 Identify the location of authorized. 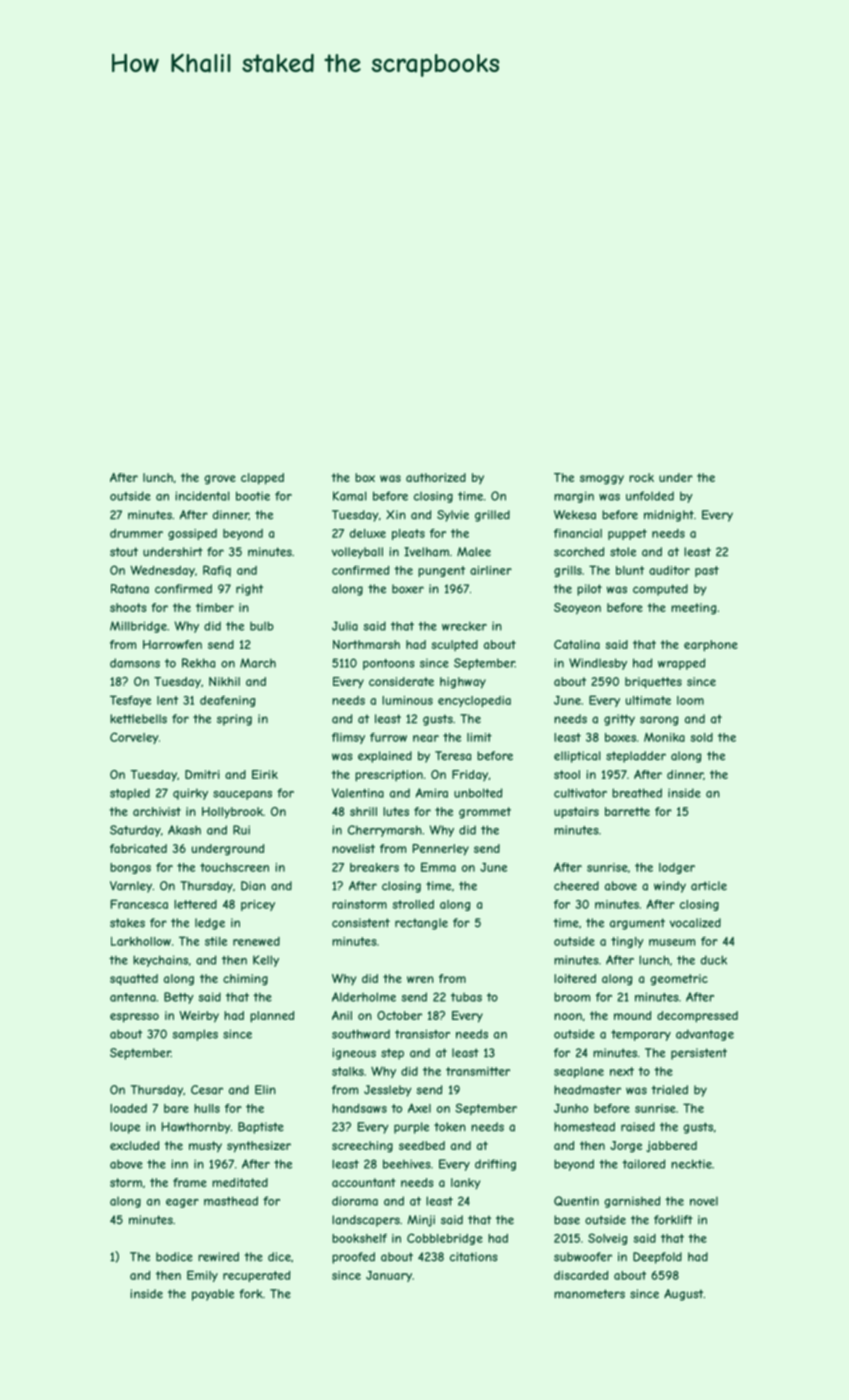
(436, 477).
